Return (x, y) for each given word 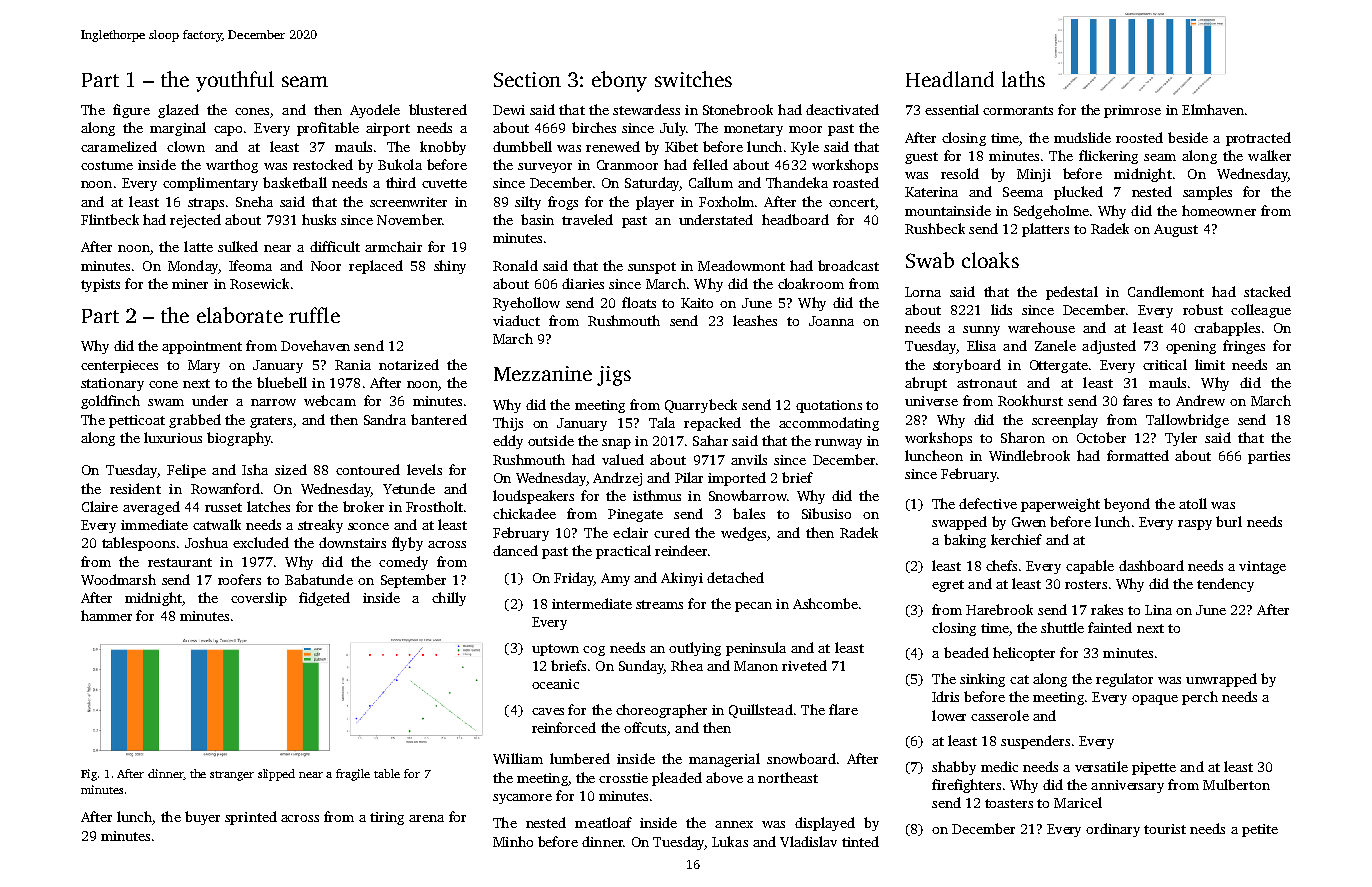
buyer (202, 818)
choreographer (661, 711)
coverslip (259, 599)
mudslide (1082, 137)
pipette (1154, 768)
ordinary (1113, 830)
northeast (788, 777)
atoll (1193, 503)
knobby (443, 148)
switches (693, 79)
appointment (202, 347)
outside (551, 440)
